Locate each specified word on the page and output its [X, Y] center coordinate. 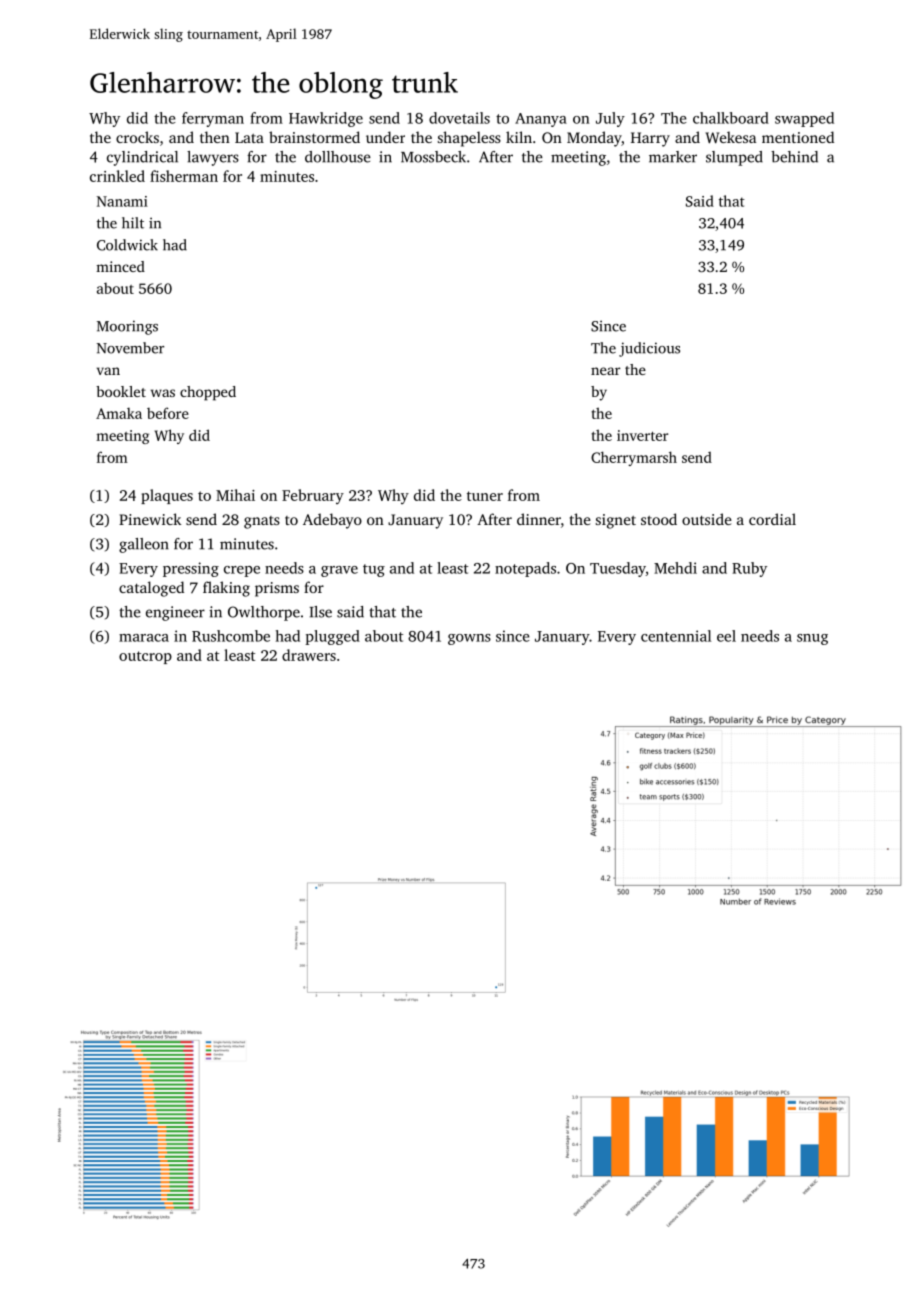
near [605, 371]
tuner [485, 496]
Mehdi [675, 568]
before [168, 413]
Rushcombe [231, 636]
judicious [649, 349]
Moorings [127, 327]
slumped [734, 158]
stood [659, 519]
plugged [332, 637]
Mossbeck [433, 157]
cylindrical [142, 158]
